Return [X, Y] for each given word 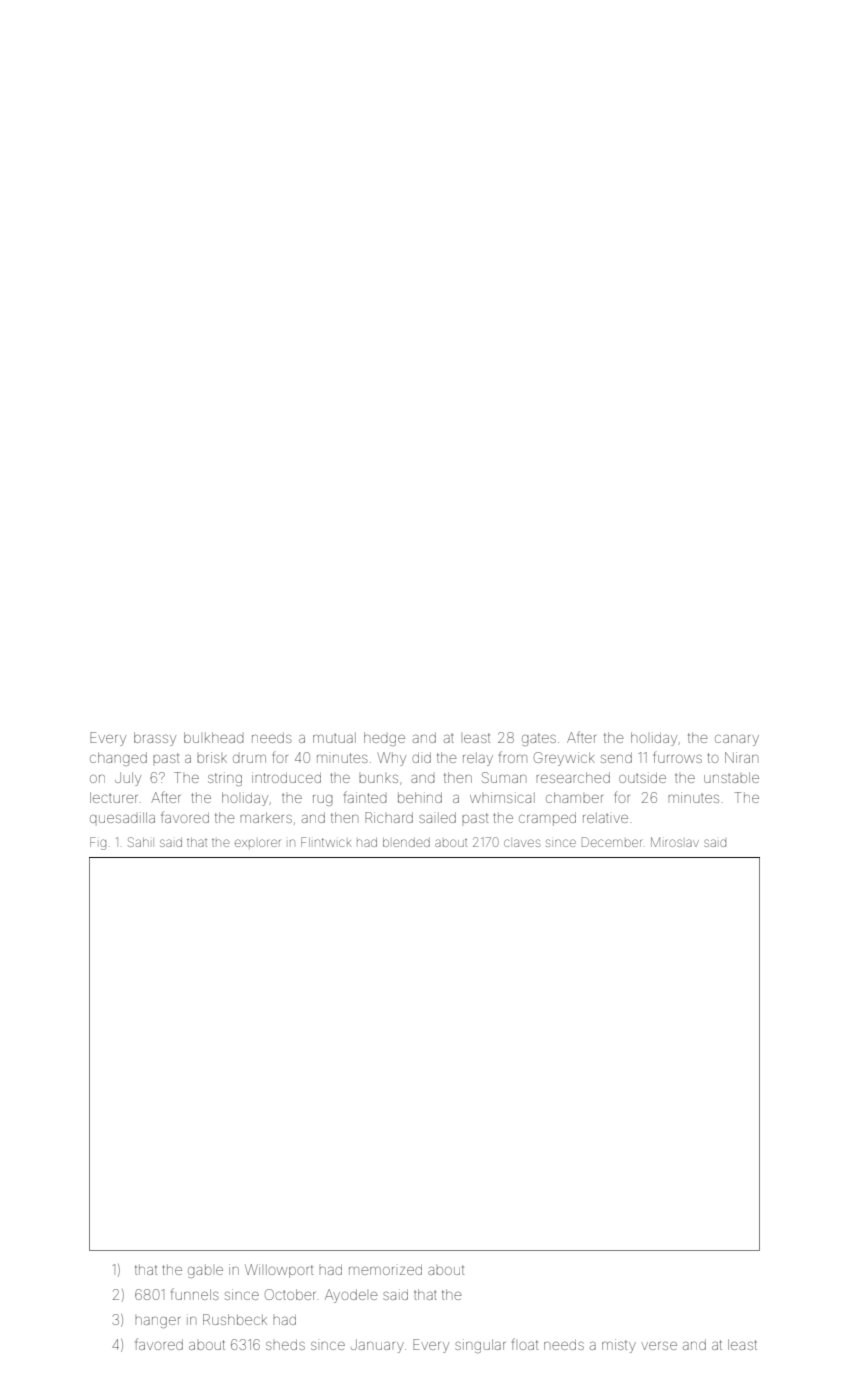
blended [406, 842]
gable [205, 1271]
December [612, 842]
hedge [384, 739]
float [525, 1344]
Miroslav [675, 842]
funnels [194, 1294]
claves [522, 843]
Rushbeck [235, 1319]
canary [737, 740]
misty [619, 1346]
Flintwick [326, 842]
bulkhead [214, 737]
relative [605, 817]
